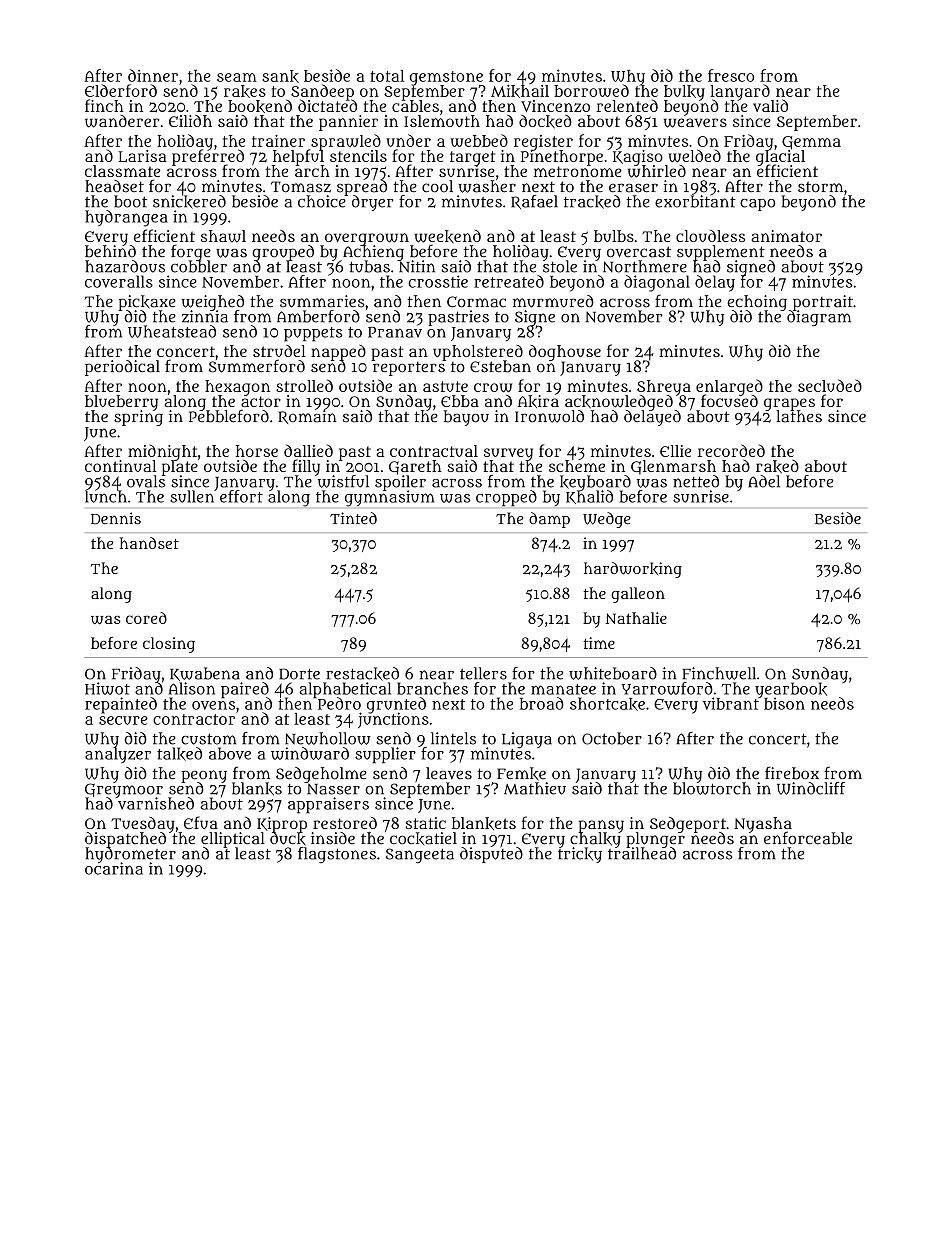  I want to click on hardworking, so click(633, 570).
